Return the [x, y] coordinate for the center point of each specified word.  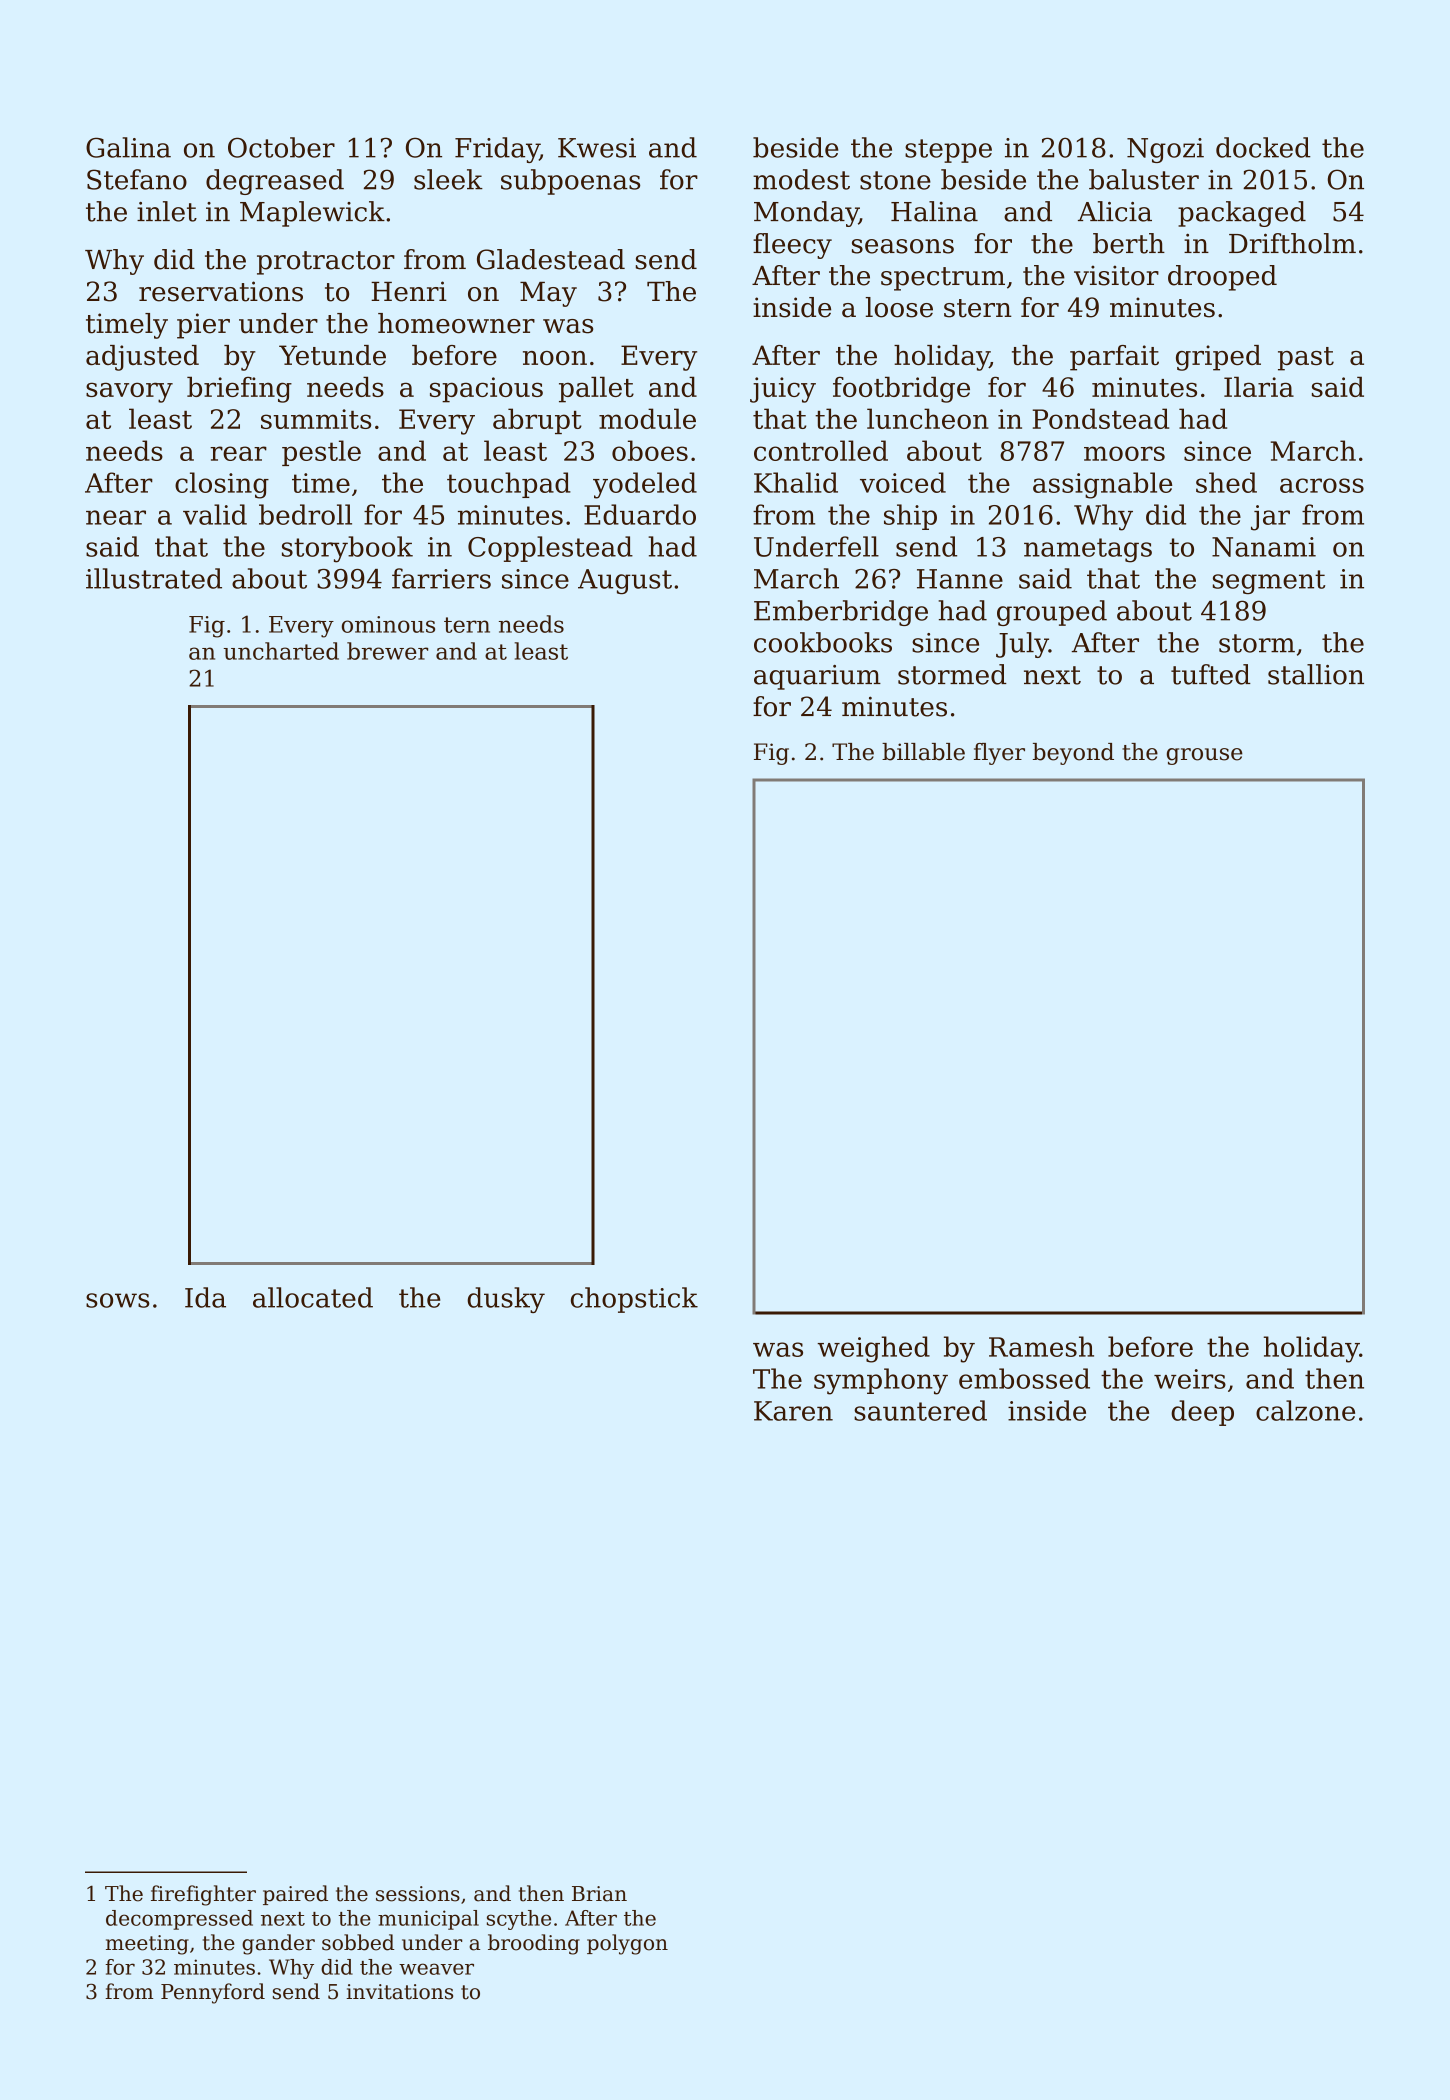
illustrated [154, 578]
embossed [1024, 1378]
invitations [399, 1992]
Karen [793, 1411]
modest [801, 179]
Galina [128, 147]
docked [1263, 147]
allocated [313, 1297]
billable [923, 752]
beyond [1073, 754]
